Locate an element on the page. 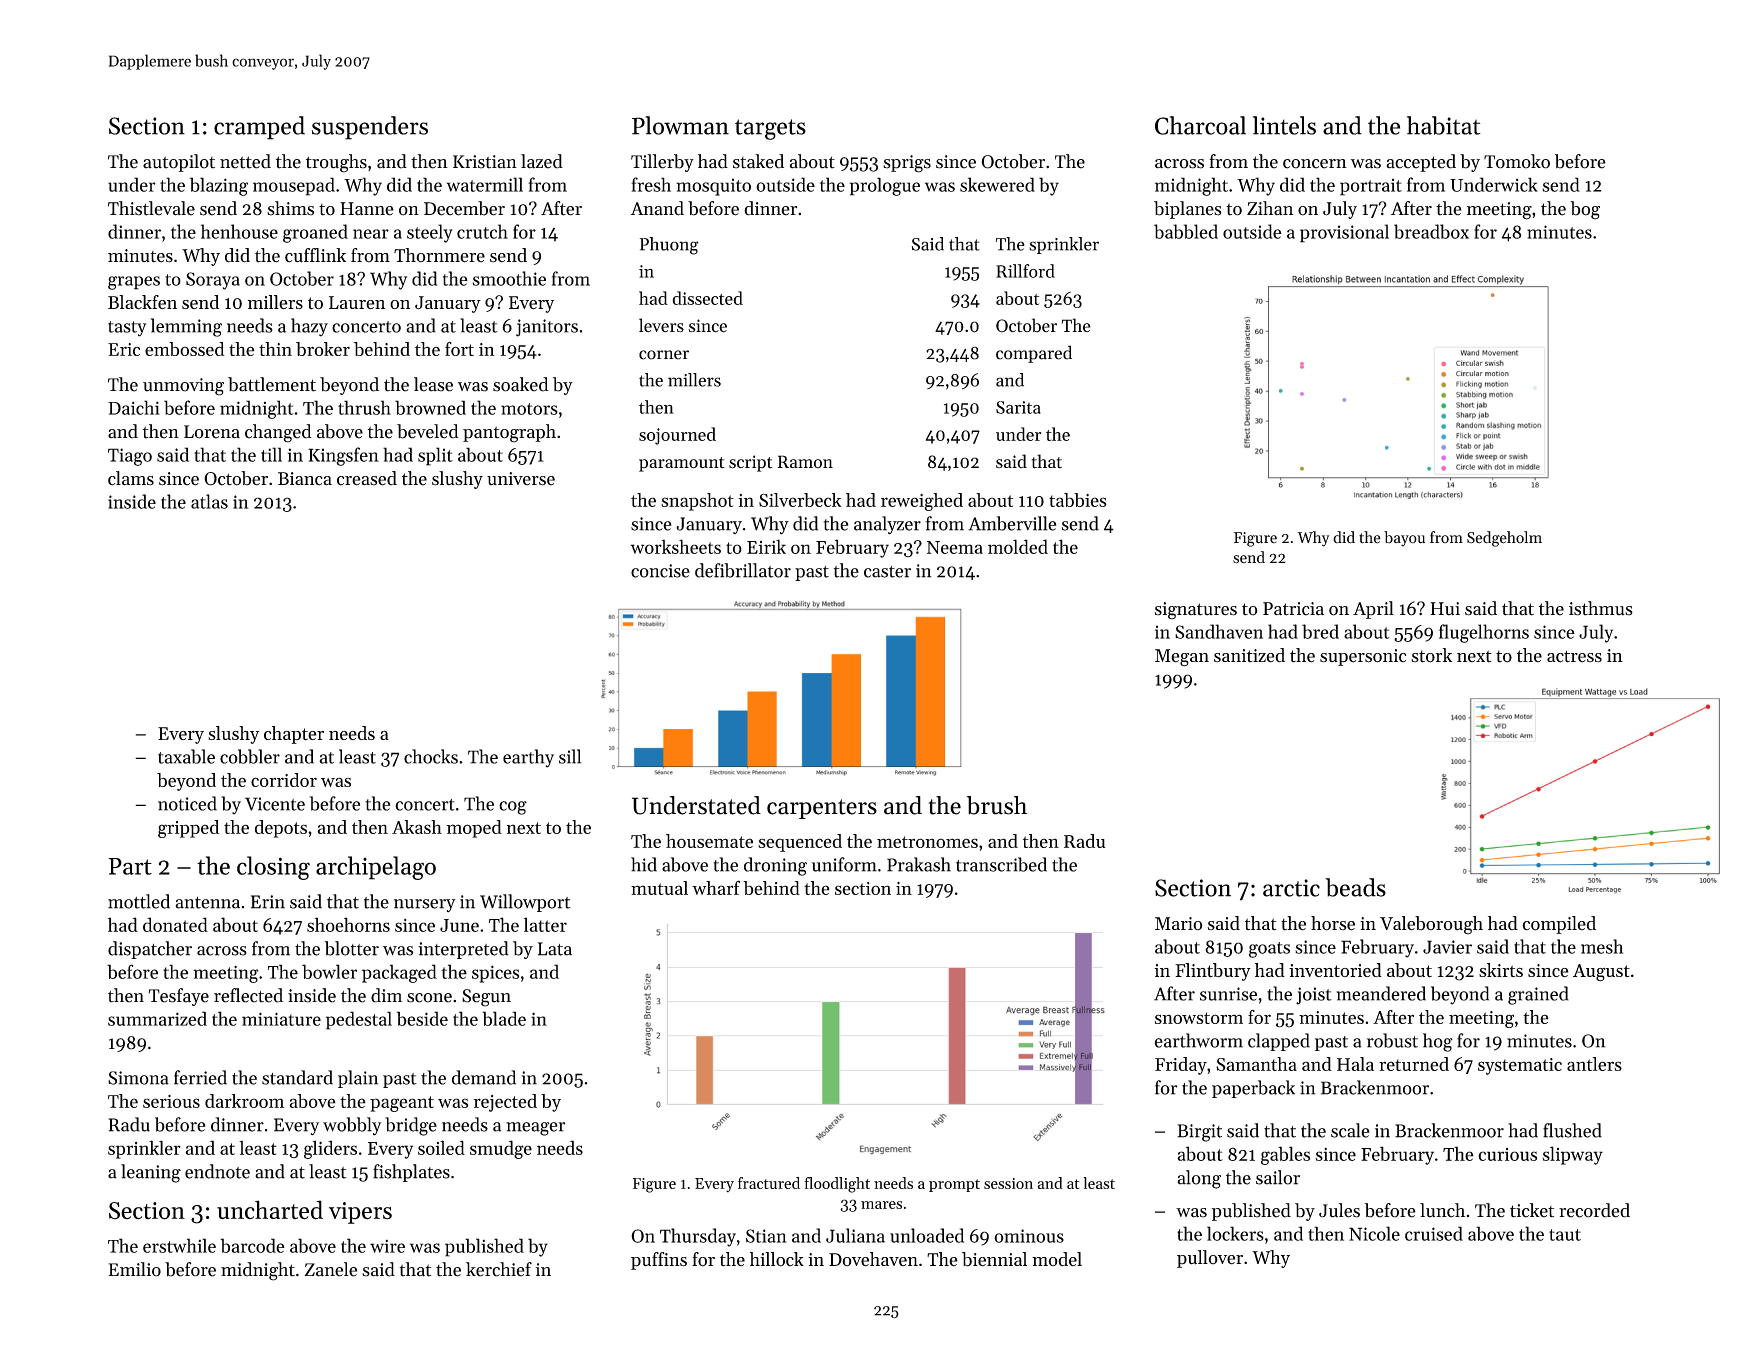 This page has width=1747, height=1350. cramped is located at coordinates (259, 128).
